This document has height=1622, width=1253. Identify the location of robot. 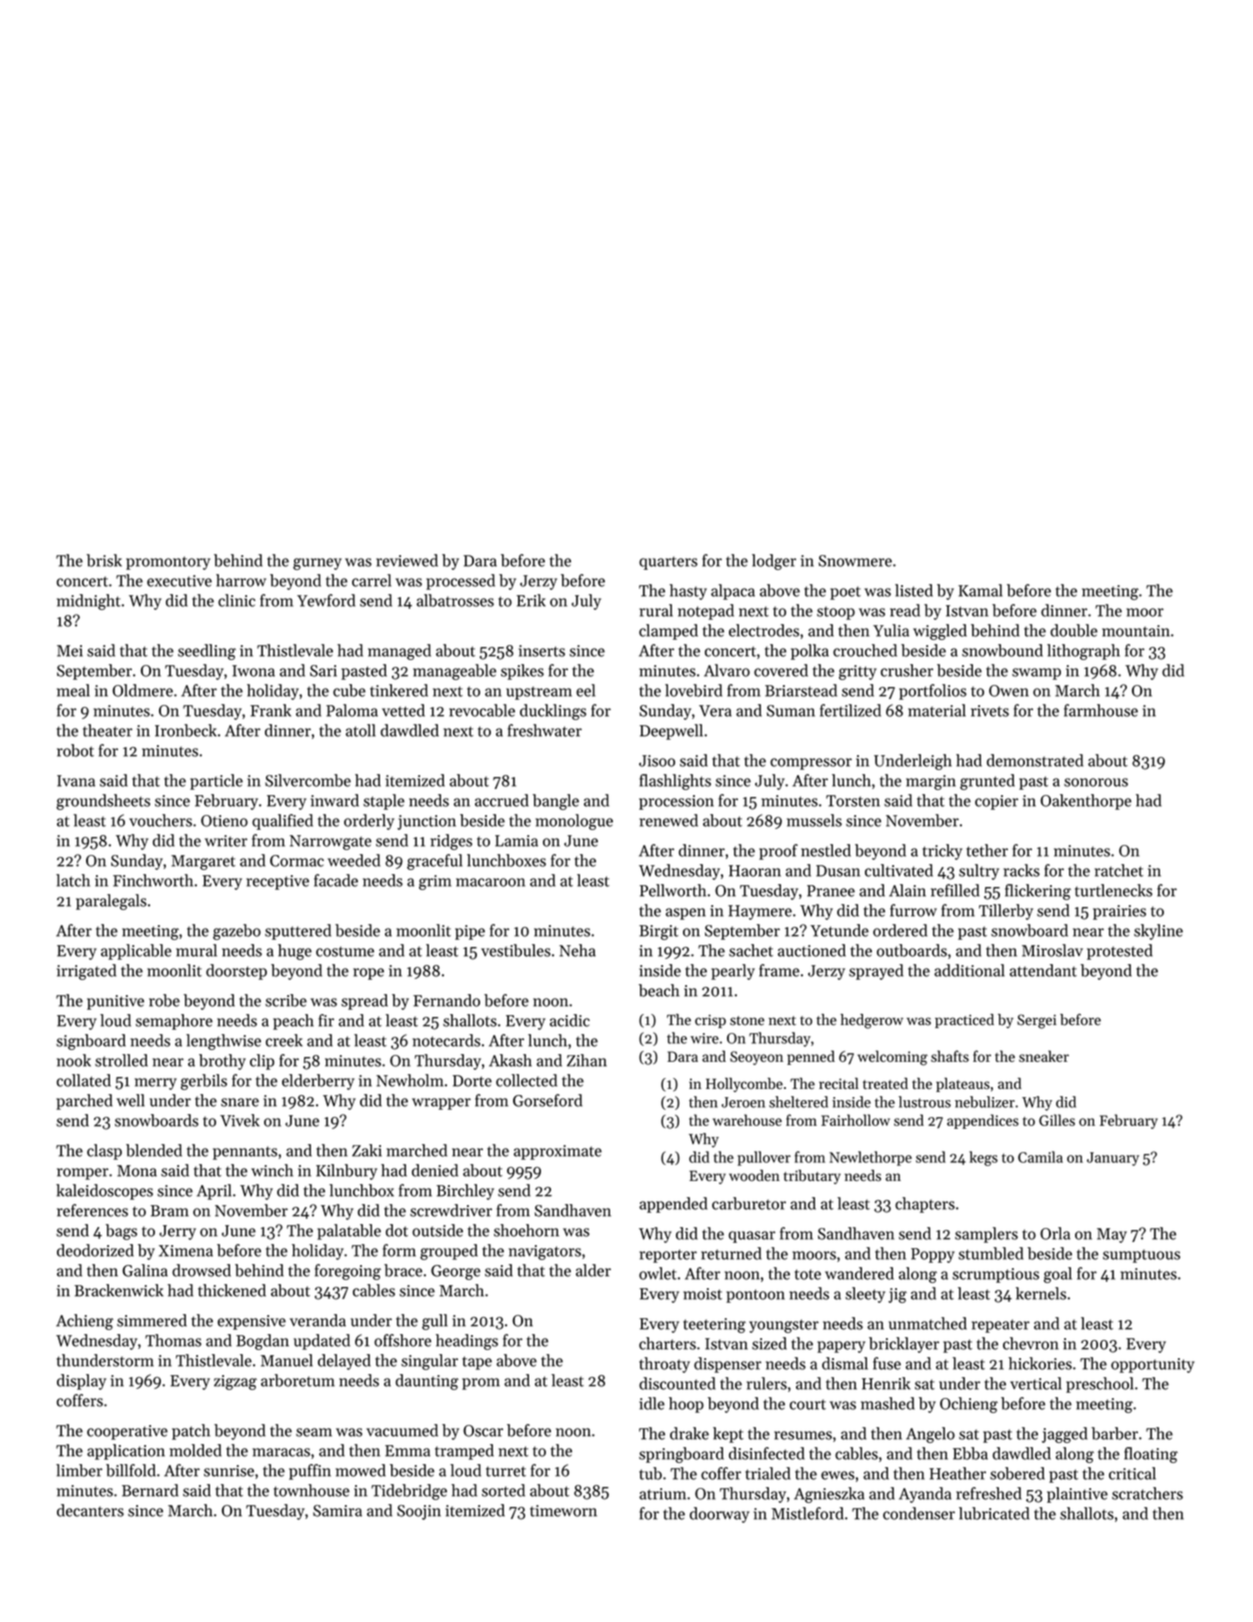
(75, 750).
